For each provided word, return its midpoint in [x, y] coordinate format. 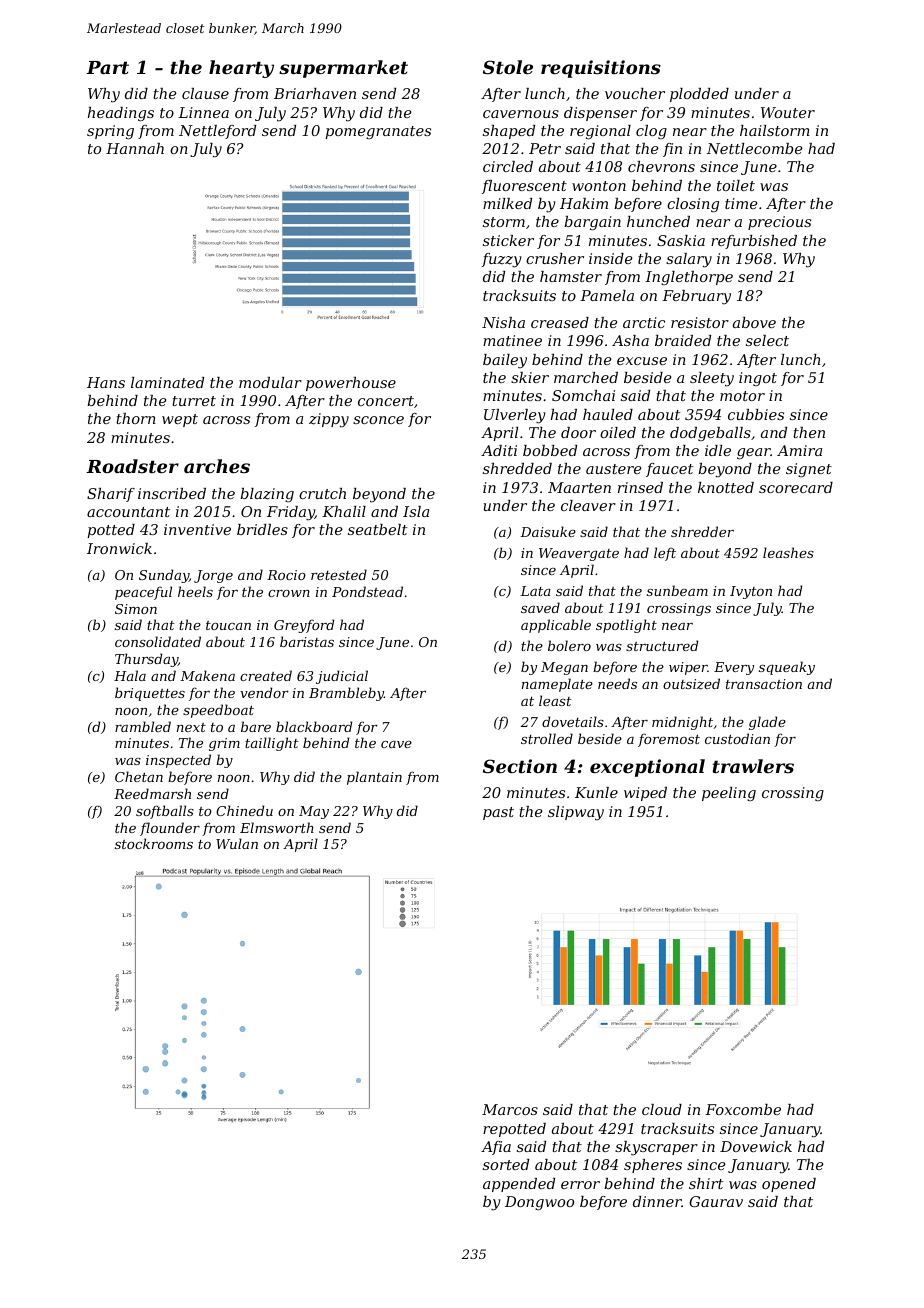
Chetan [139, 776]
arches [217, 466]
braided [683, 340]
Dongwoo [539, 1203]
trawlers [753, 766]
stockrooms [154, 843]
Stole [508, 67]
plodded [699, 95]
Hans [106, 382]
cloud [662, 1109]
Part [107, 67]
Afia [496, 1148]
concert [386, 401]
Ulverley [515, 416]
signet [809, 470]
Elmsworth [277, 827]
